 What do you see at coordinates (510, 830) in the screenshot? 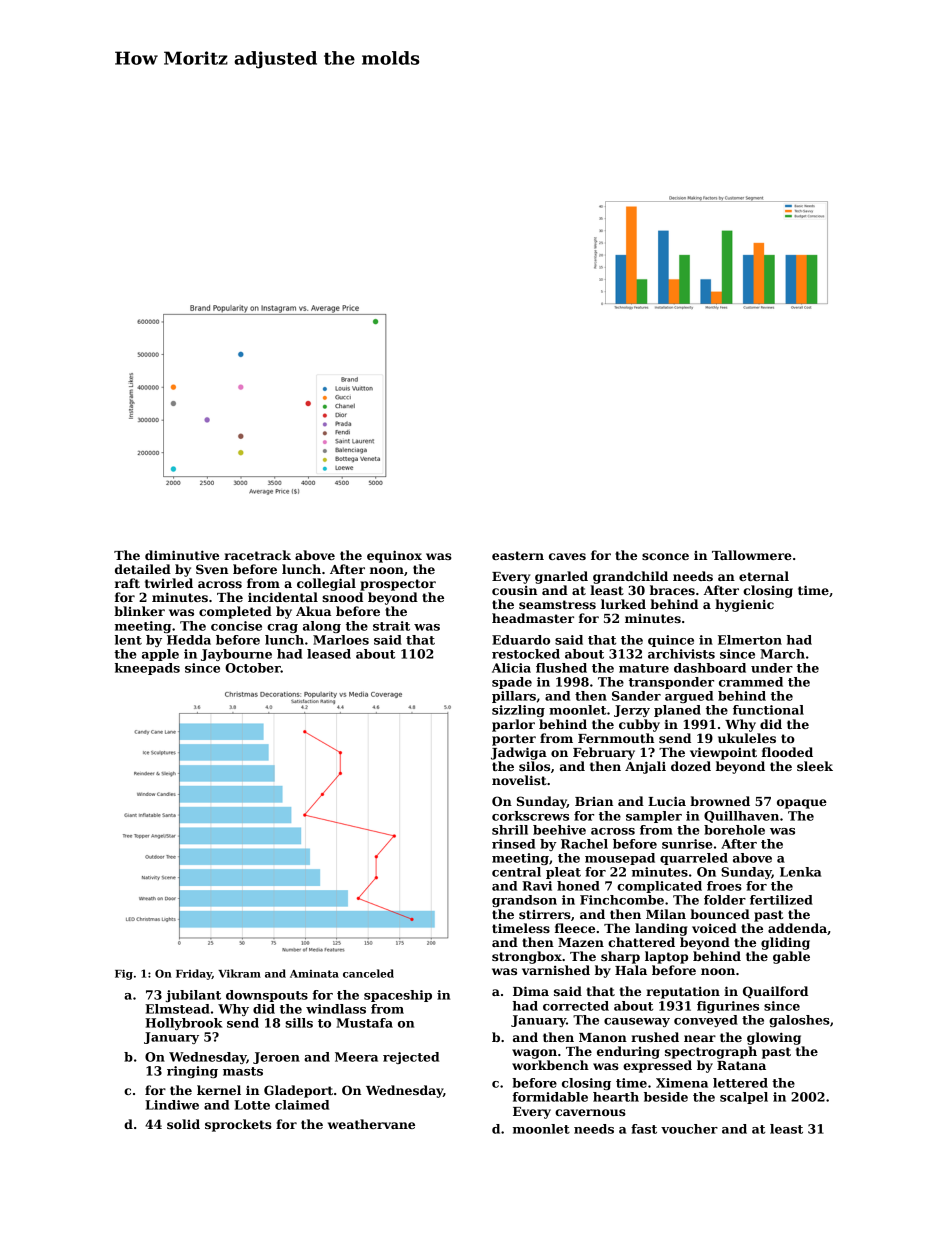
I see `shrill` at bounding box center [510, 830].
